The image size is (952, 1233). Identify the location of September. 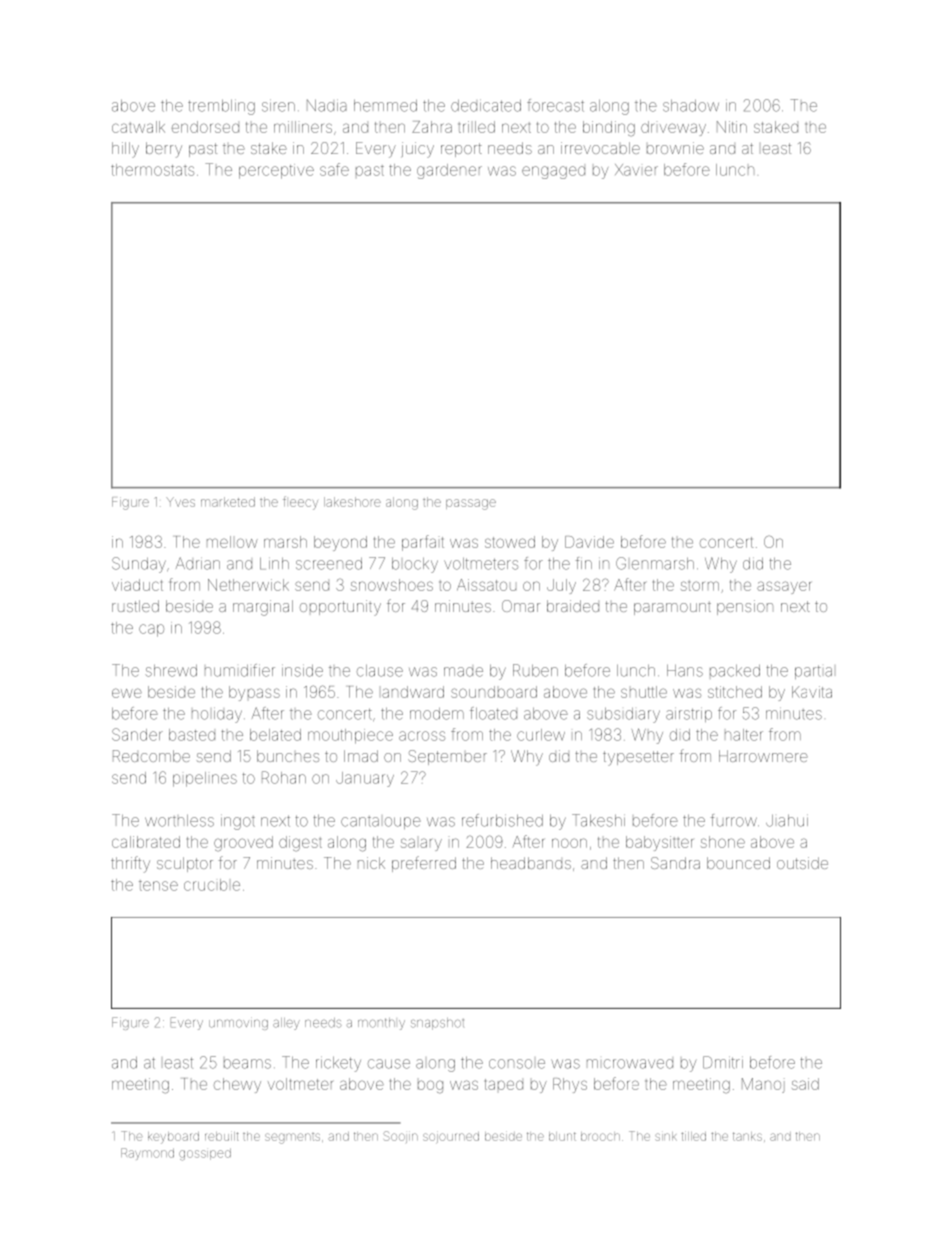
(447, 757).
